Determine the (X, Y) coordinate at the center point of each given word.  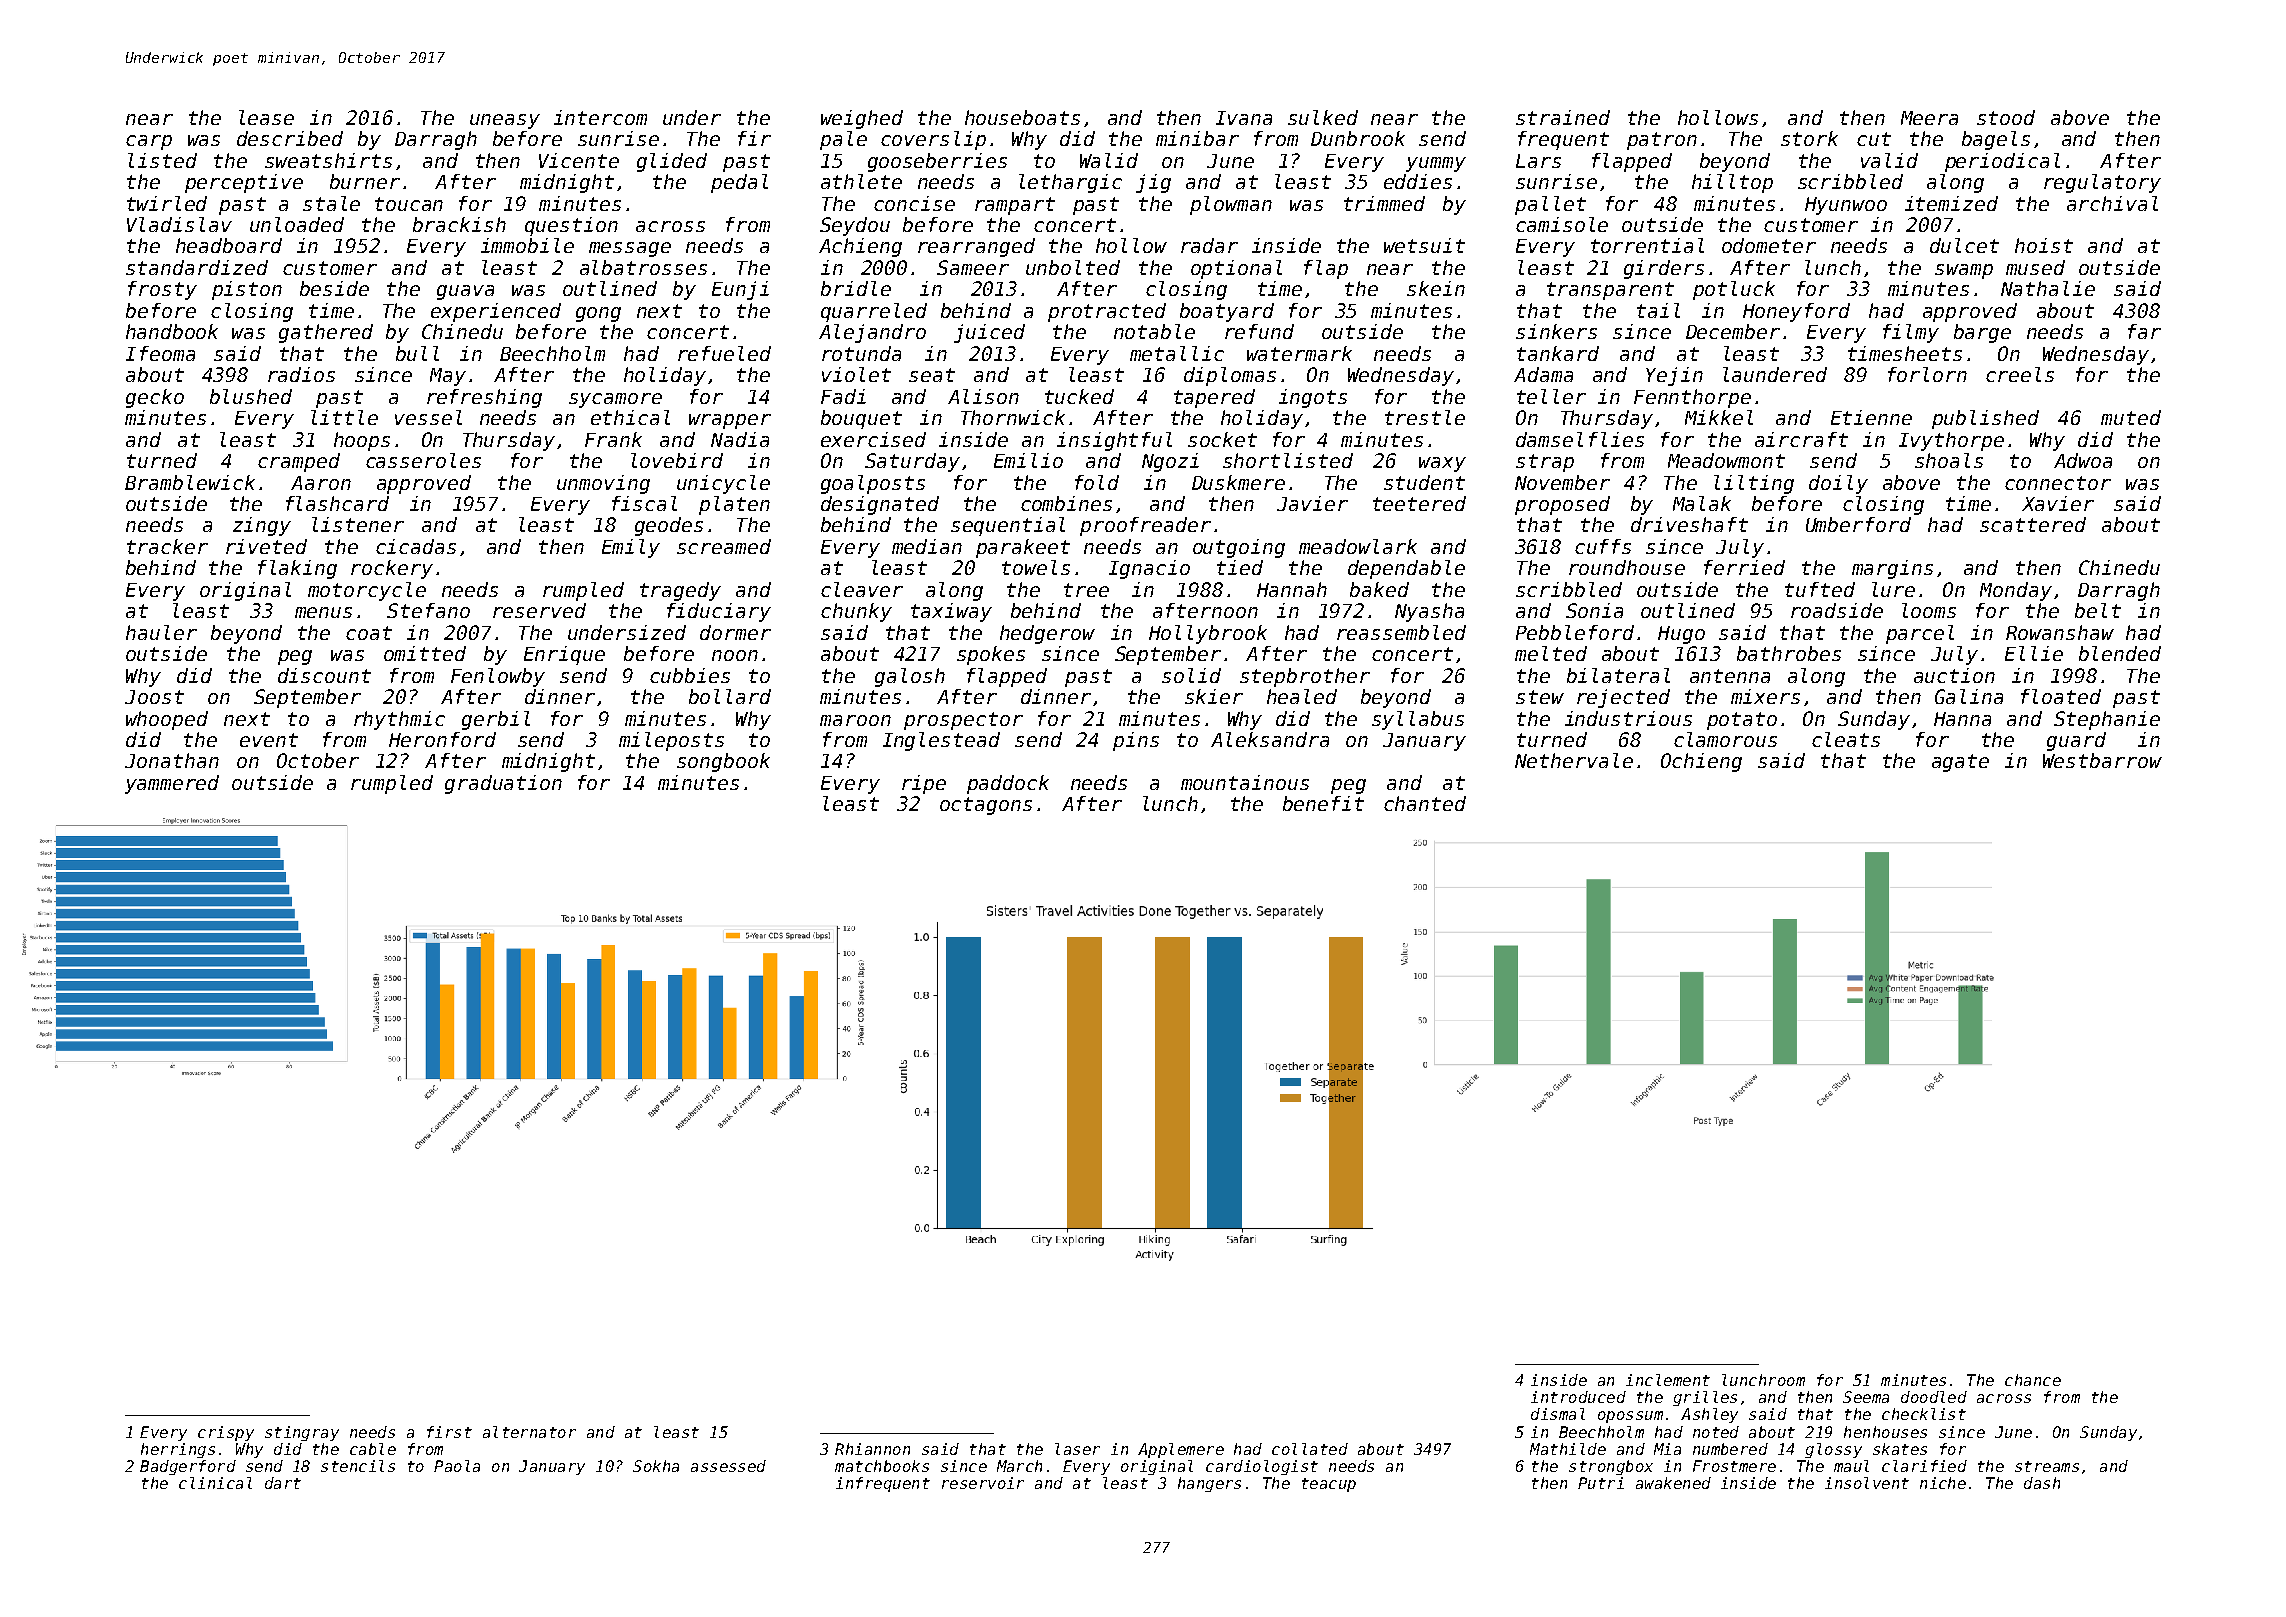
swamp (1964, 271)
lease (266, 117)
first (449, 1432)
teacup (1329, 1485)
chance (2033, 1380)
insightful (1114, 441)
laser (1077, 1449)
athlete (861, 181)
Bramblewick (190, 482)
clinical (215, 1483)
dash (2042, 1483)
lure (1893, 589)
